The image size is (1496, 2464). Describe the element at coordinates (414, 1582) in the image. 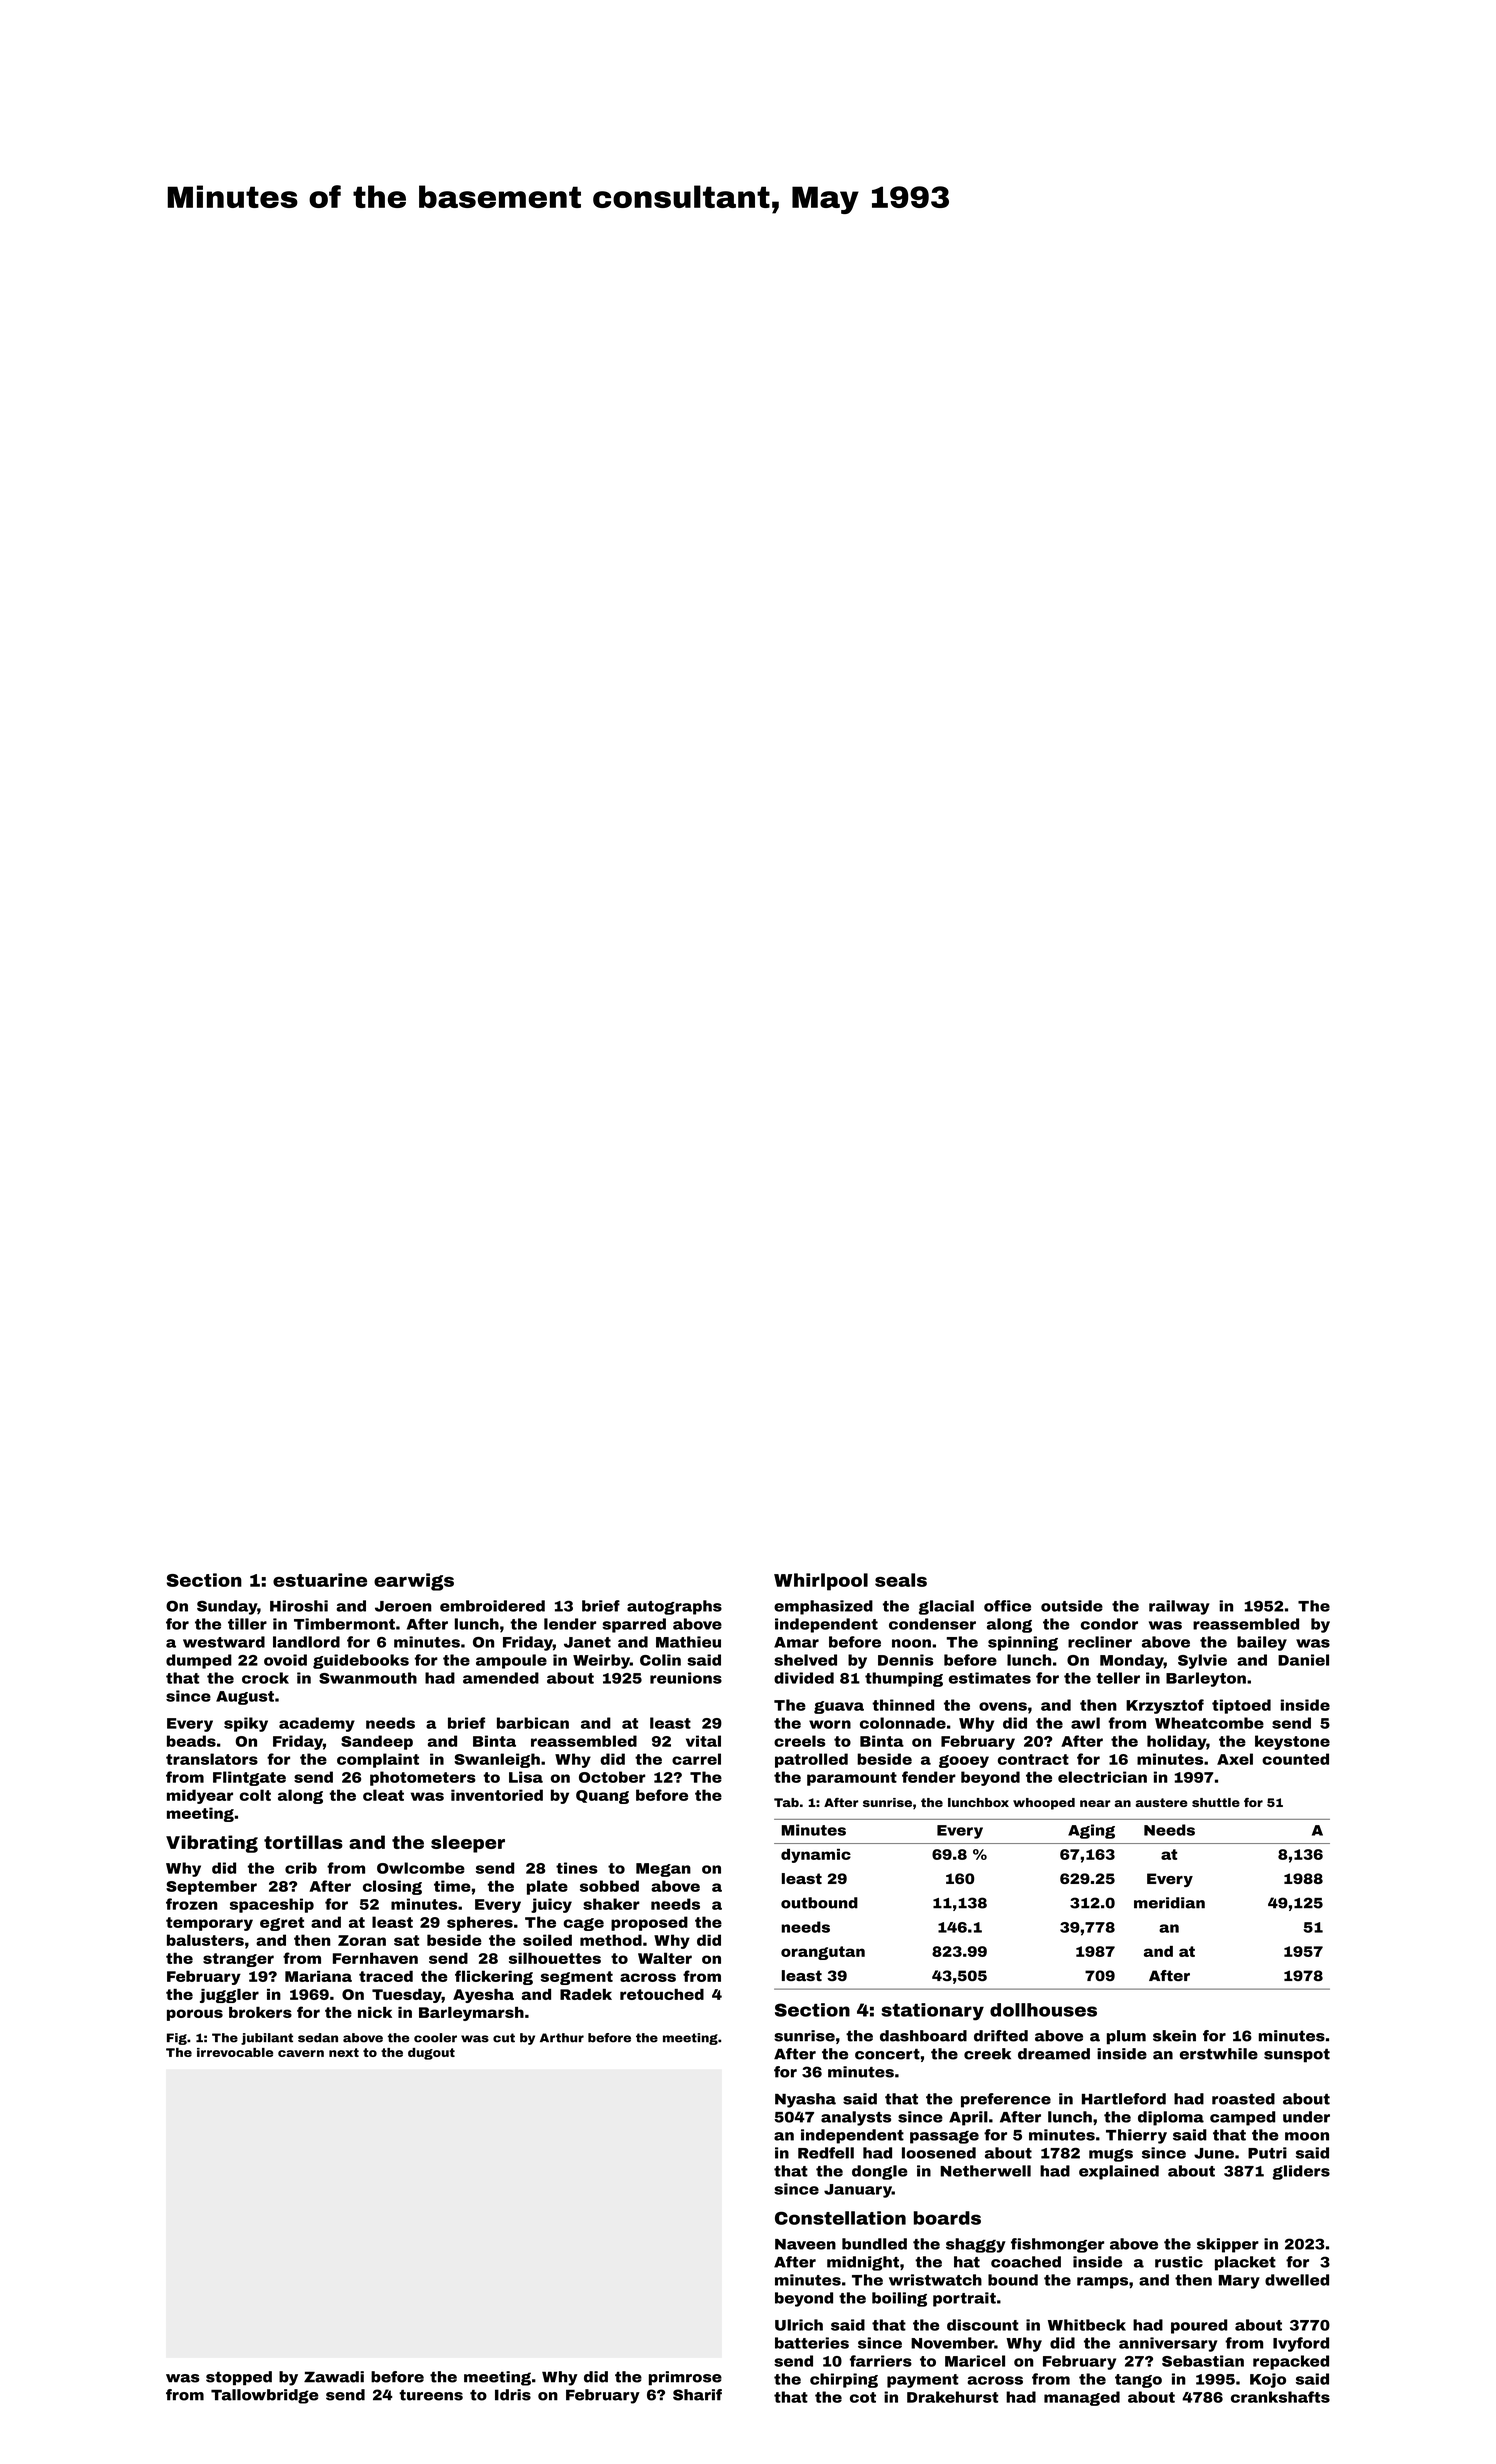

I see `earwigs` at that location.
